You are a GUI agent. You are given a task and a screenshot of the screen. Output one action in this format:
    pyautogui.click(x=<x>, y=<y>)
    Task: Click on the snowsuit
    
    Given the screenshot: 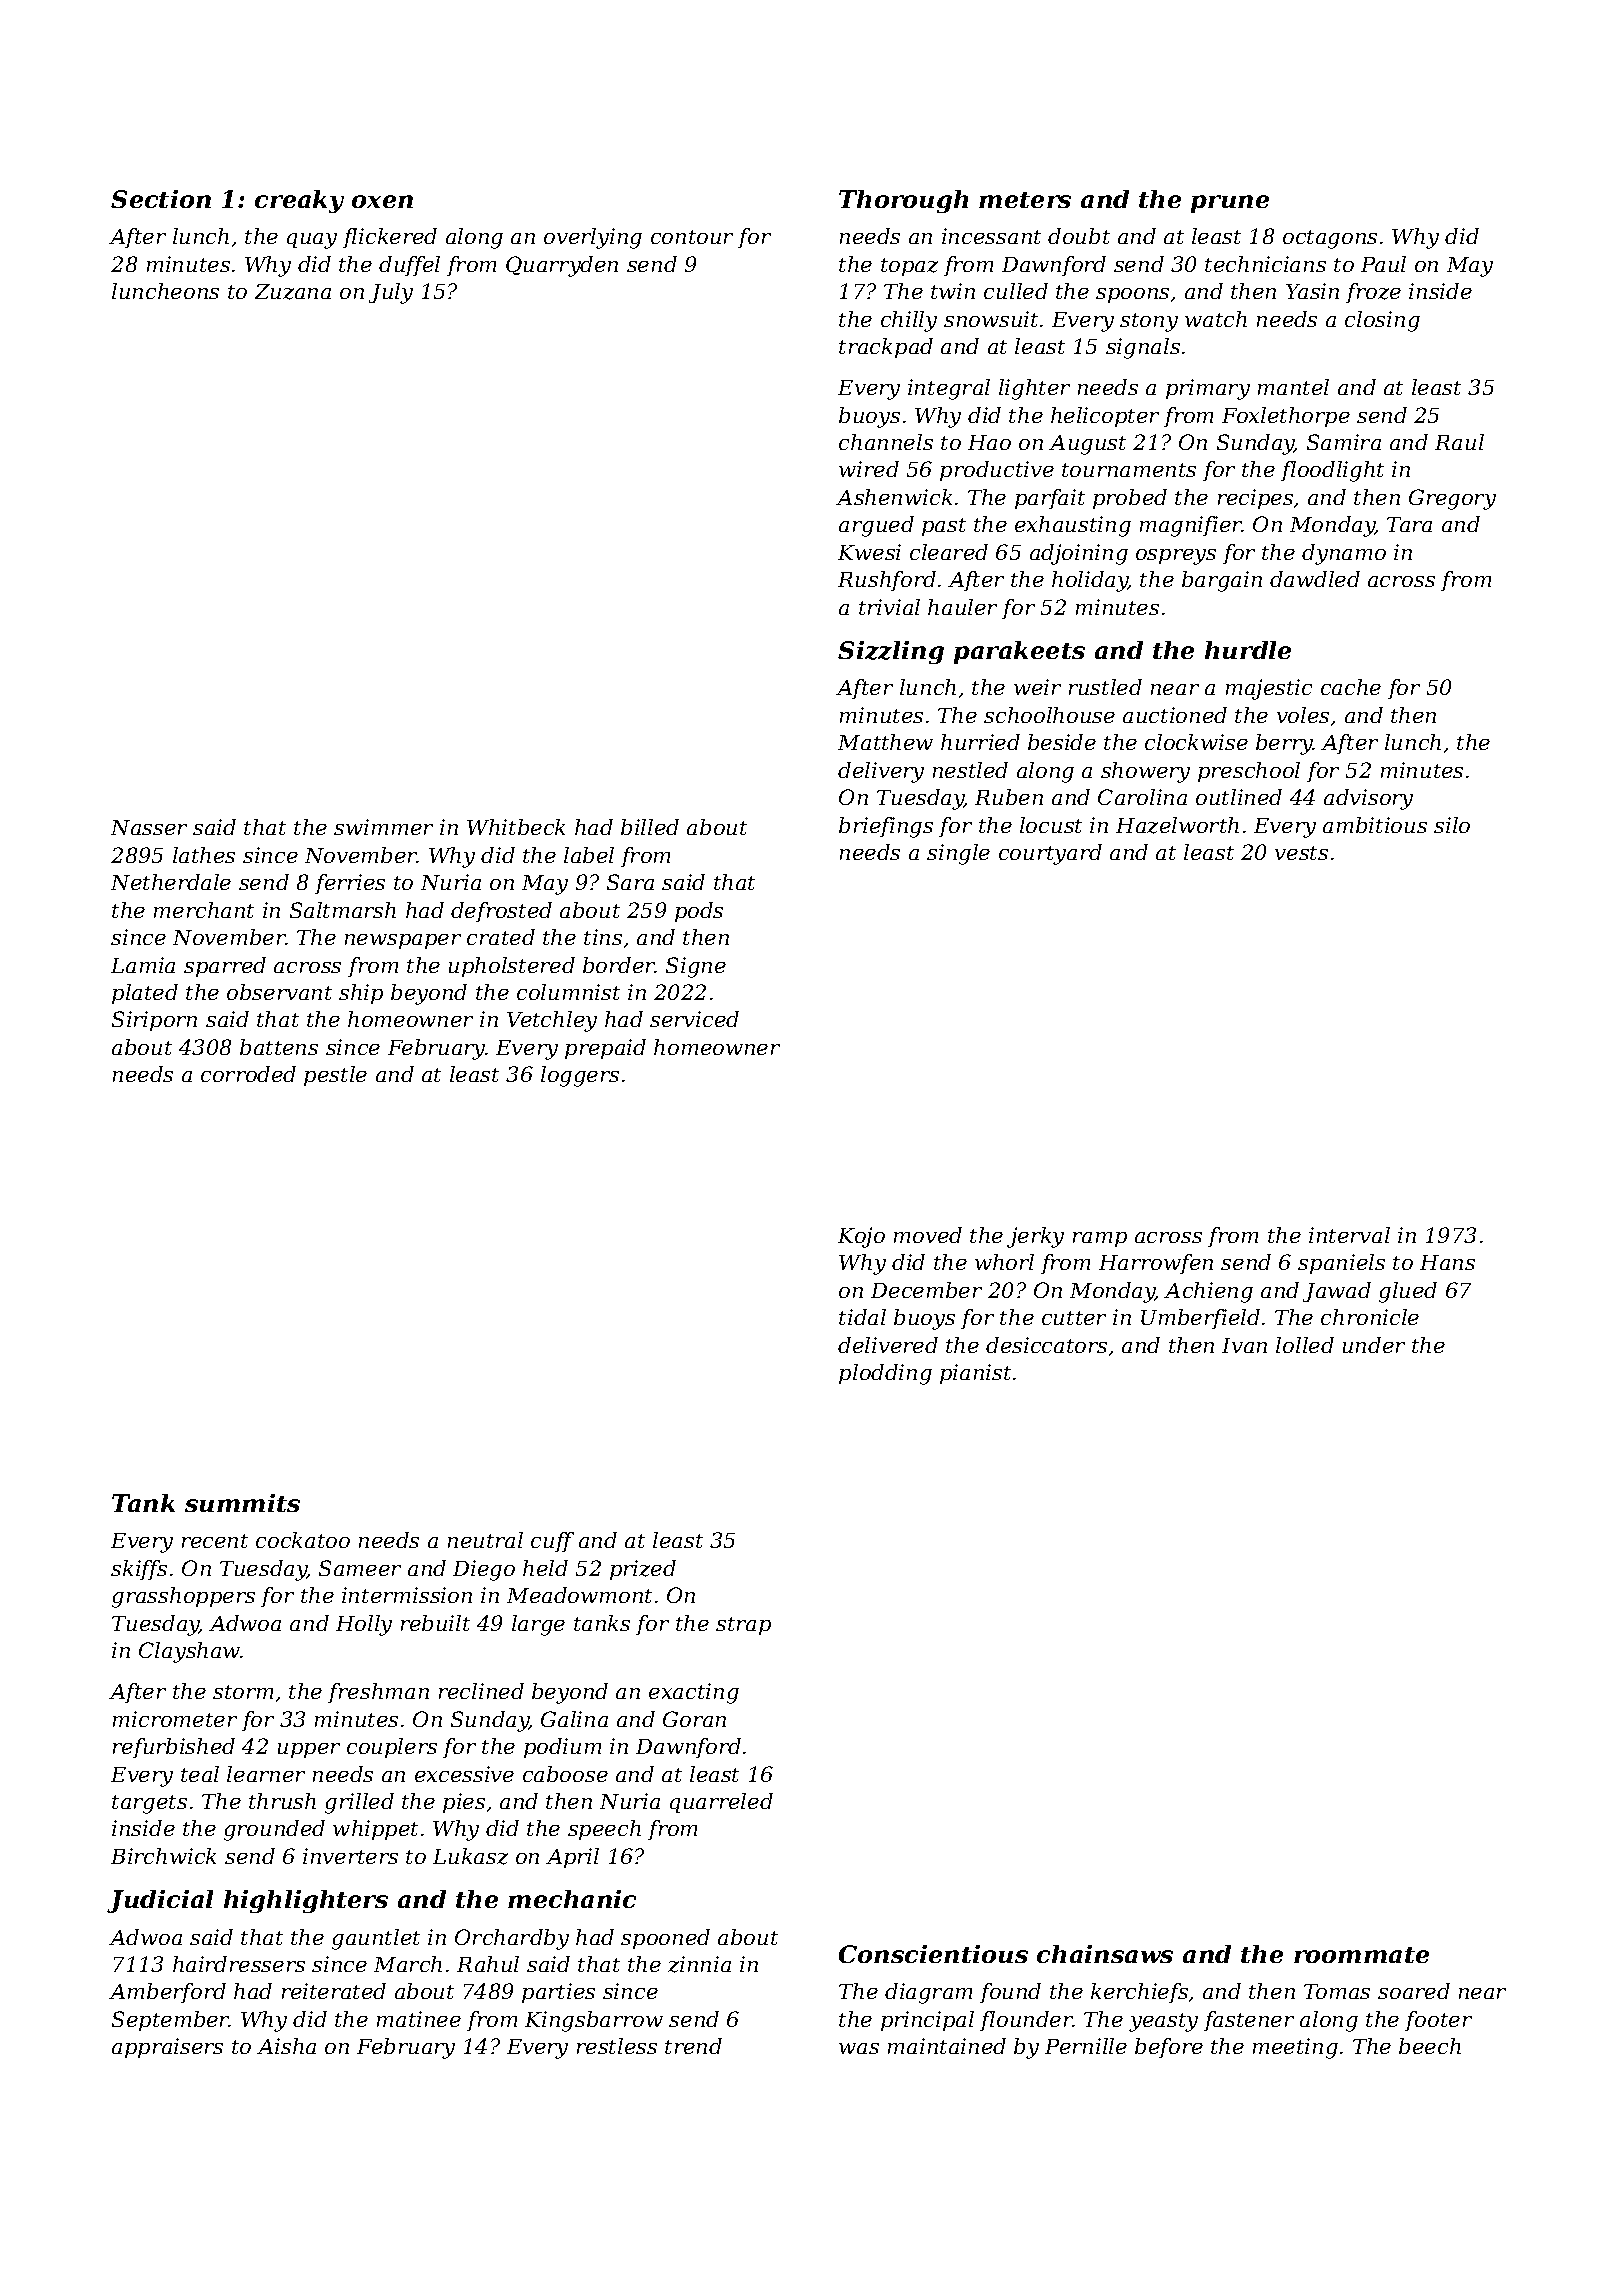 What is the action you would take?
    pyautogui.click(x=991, y=319)
